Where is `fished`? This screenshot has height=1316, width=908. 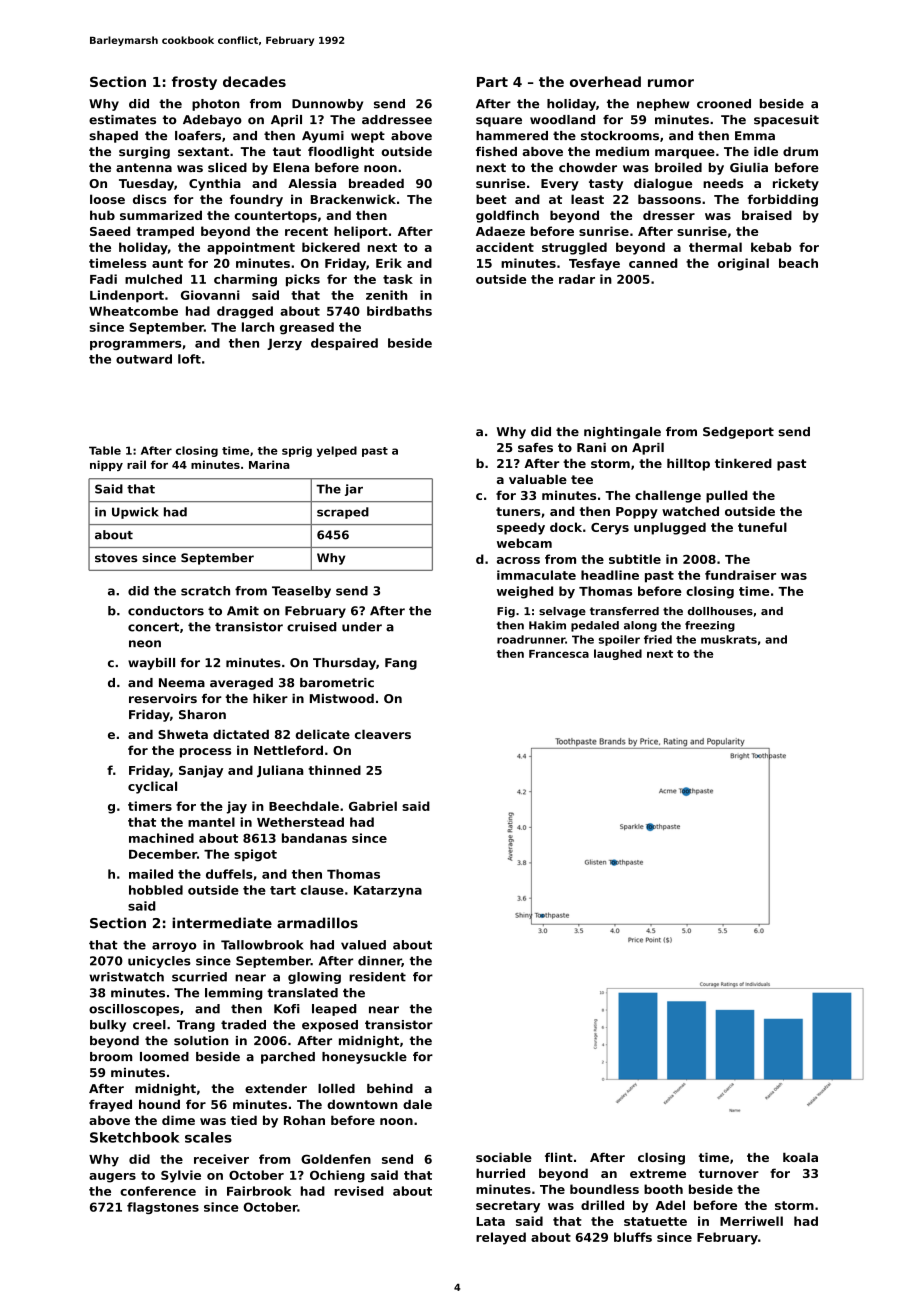 fished is located at coordinates (496, 151).
